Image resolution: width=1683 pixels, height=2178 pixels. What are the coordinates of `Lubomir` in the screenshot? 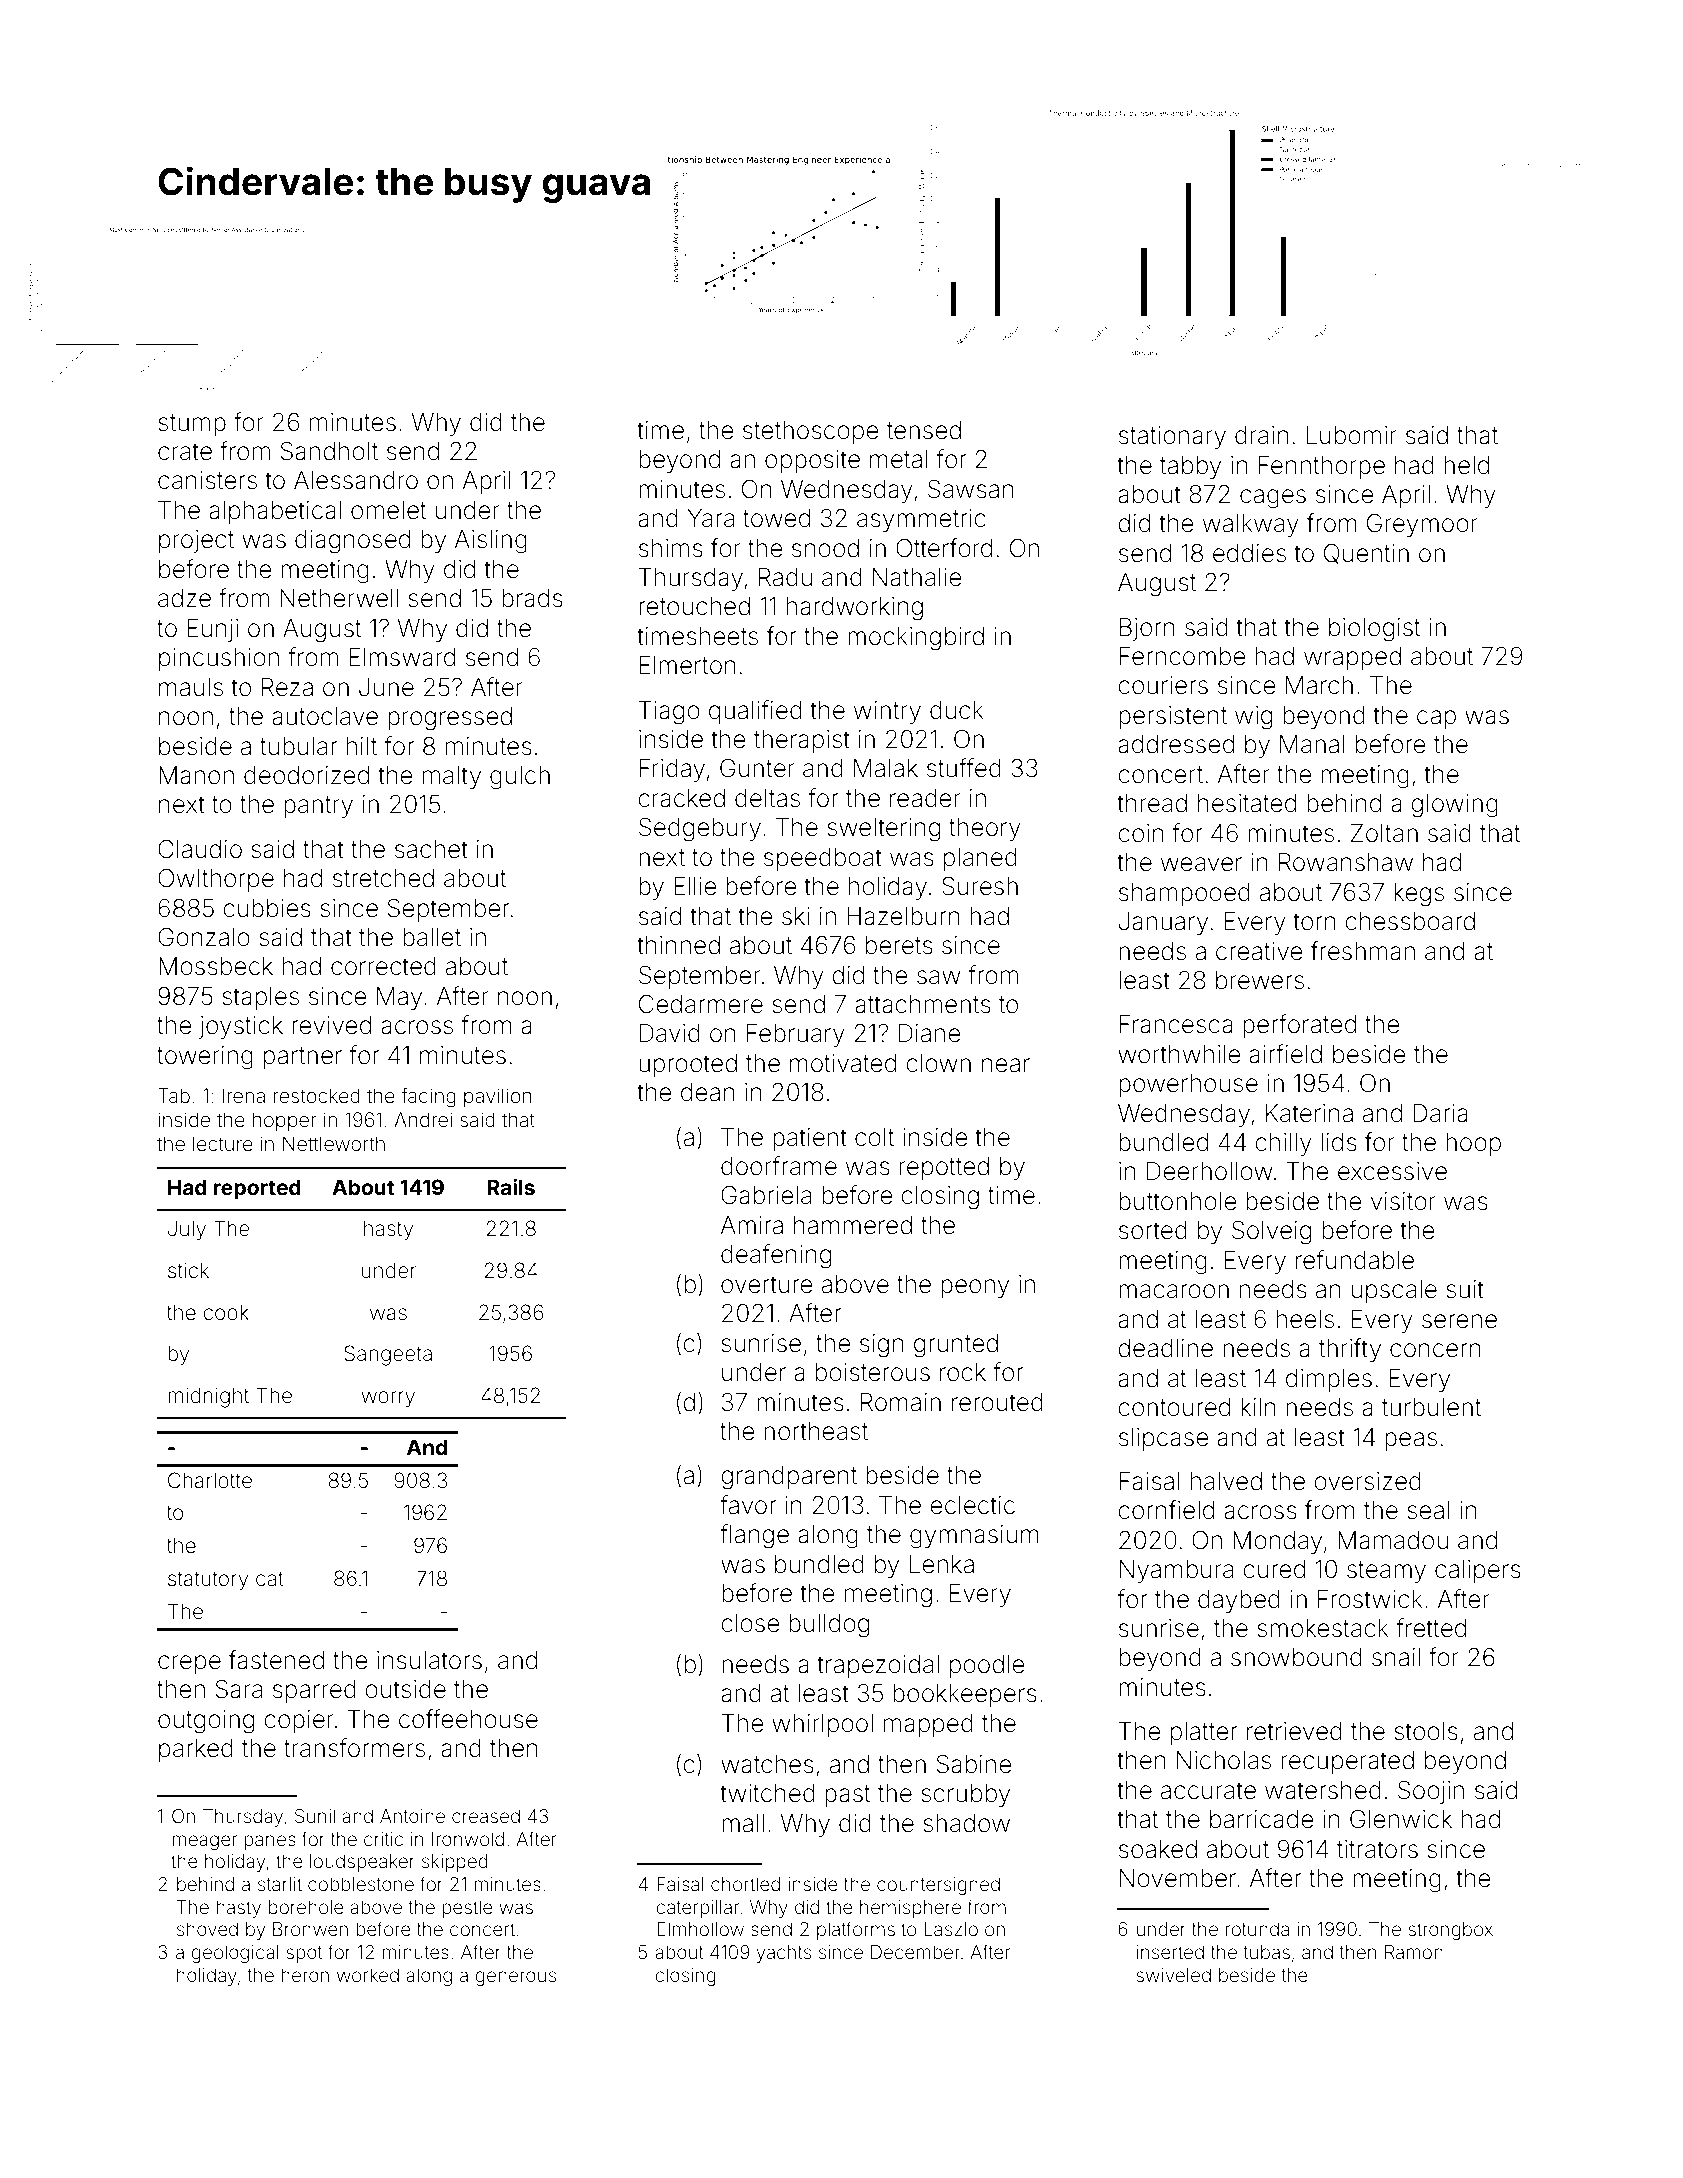 It's located at (1352, 435).
